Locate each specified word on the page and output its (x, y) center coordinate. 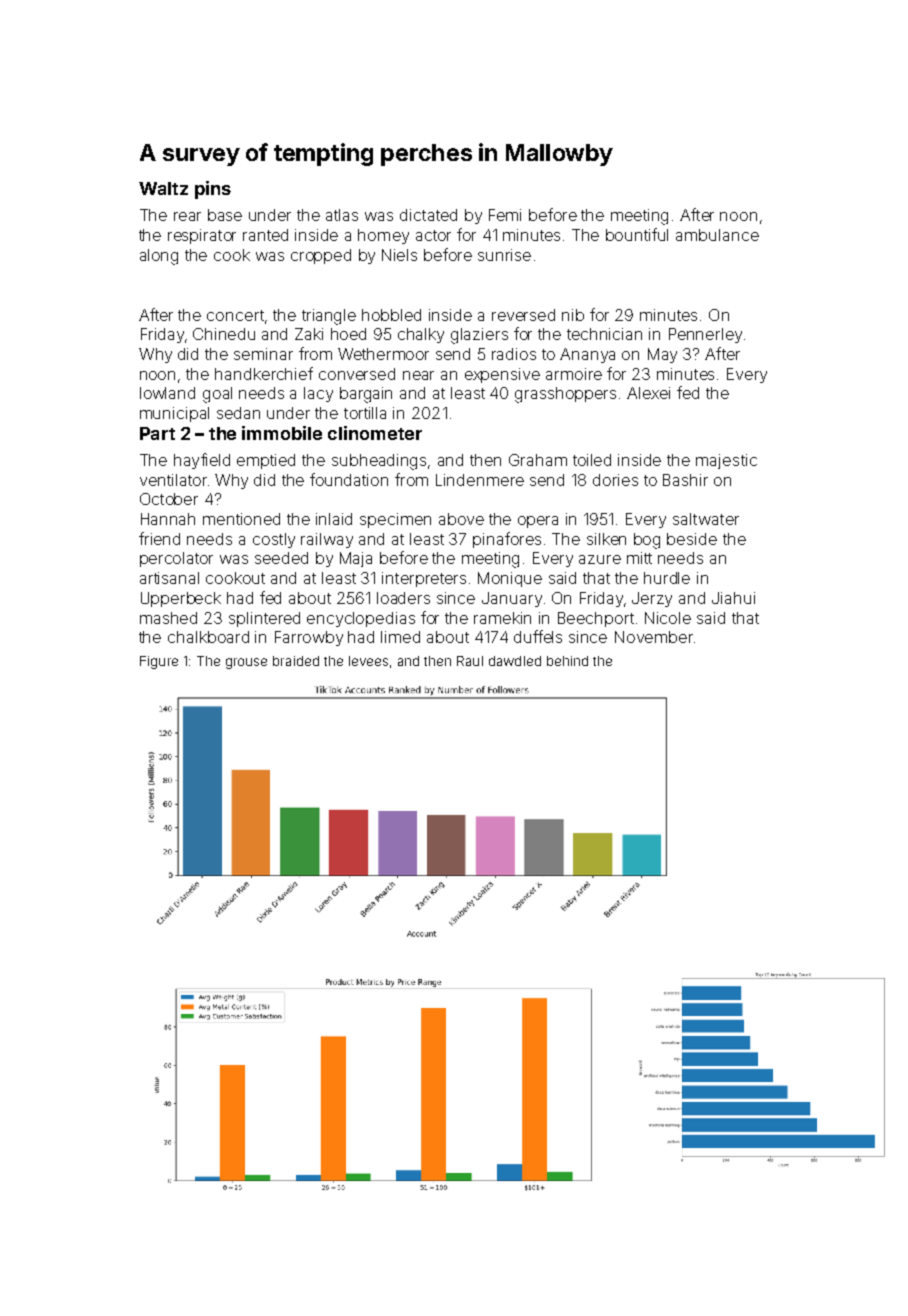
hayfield (202, 461)
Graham (538, 460)
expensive (502, 375)
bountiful (637, 234)
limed (400, 637)
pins (213, 190)
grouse (246, 663)
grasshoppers (565, 395)
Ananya (587, 355)
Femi (505, 215)
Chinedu (224, 334)
